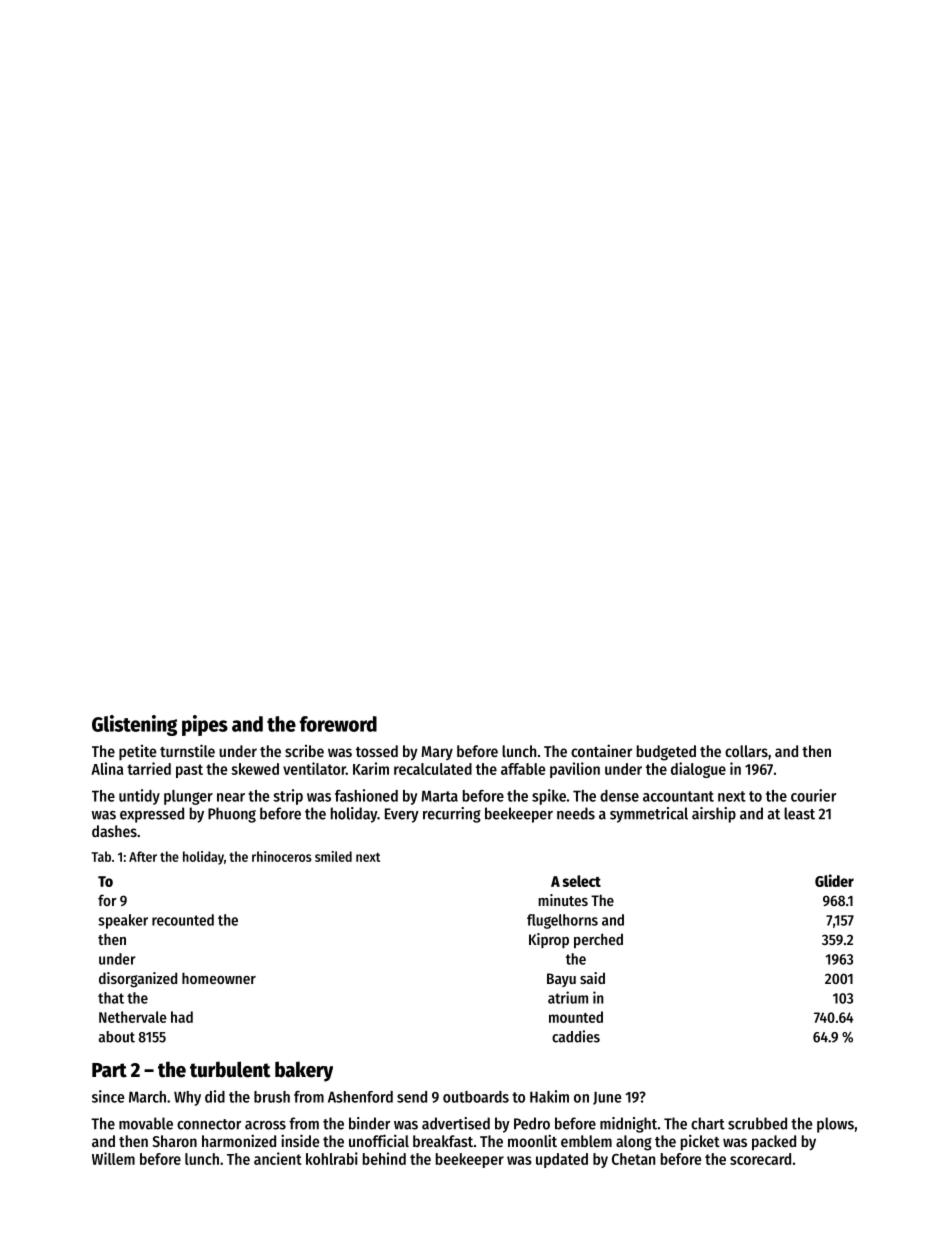 This document has height=1233, width=952. What do you see at coordinates (598, 940) in the document?
I see `perched` at bounding box center [598, 940].
